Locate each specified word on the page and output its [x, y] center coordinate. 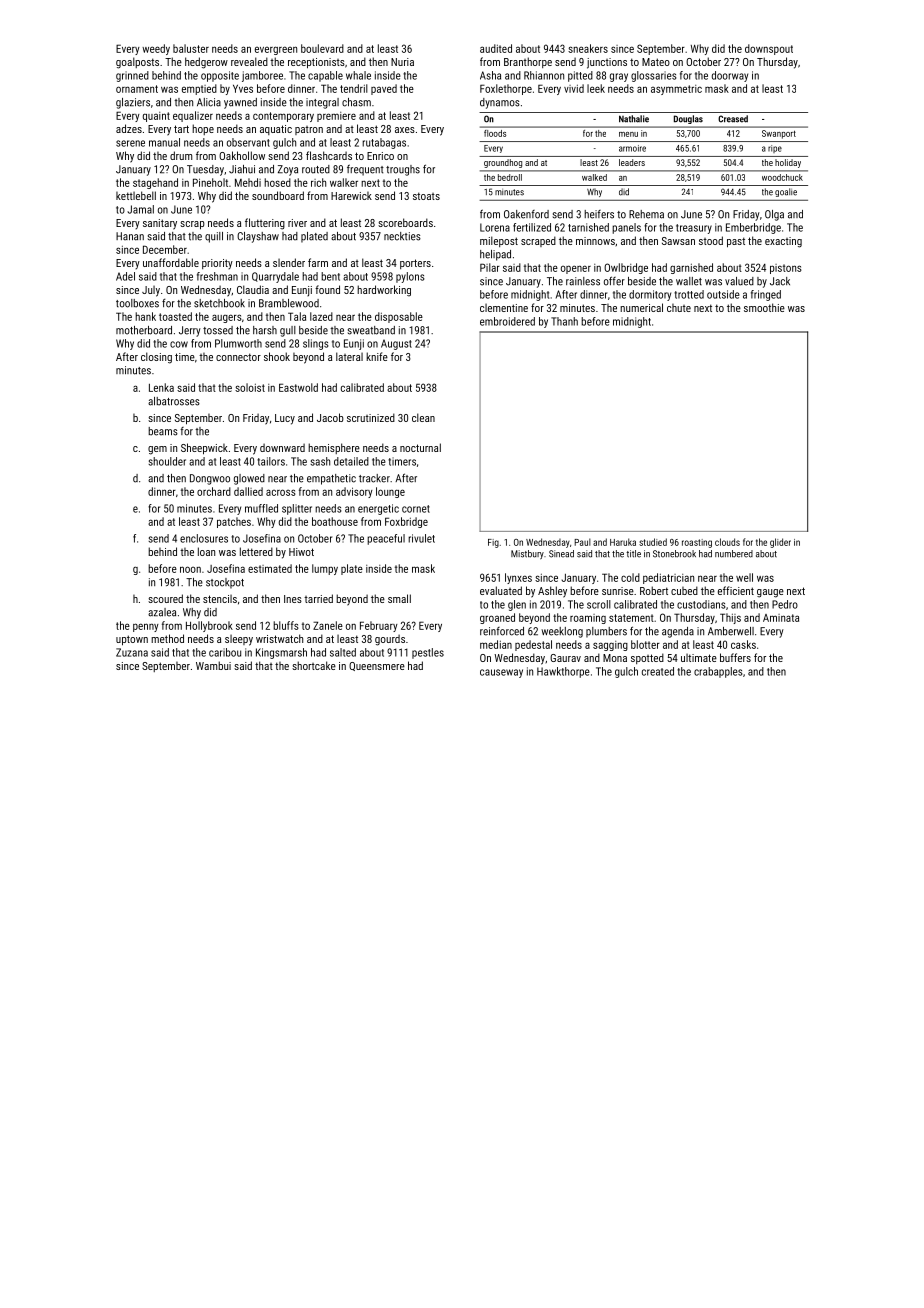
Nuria [402, 62]
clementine [504, 308]
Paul [582, 542]
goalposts [137, 63]
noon [190, 569]
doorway [730, 76]
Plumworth [238, 343]
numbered [734, 554]
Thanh [564, 321]
